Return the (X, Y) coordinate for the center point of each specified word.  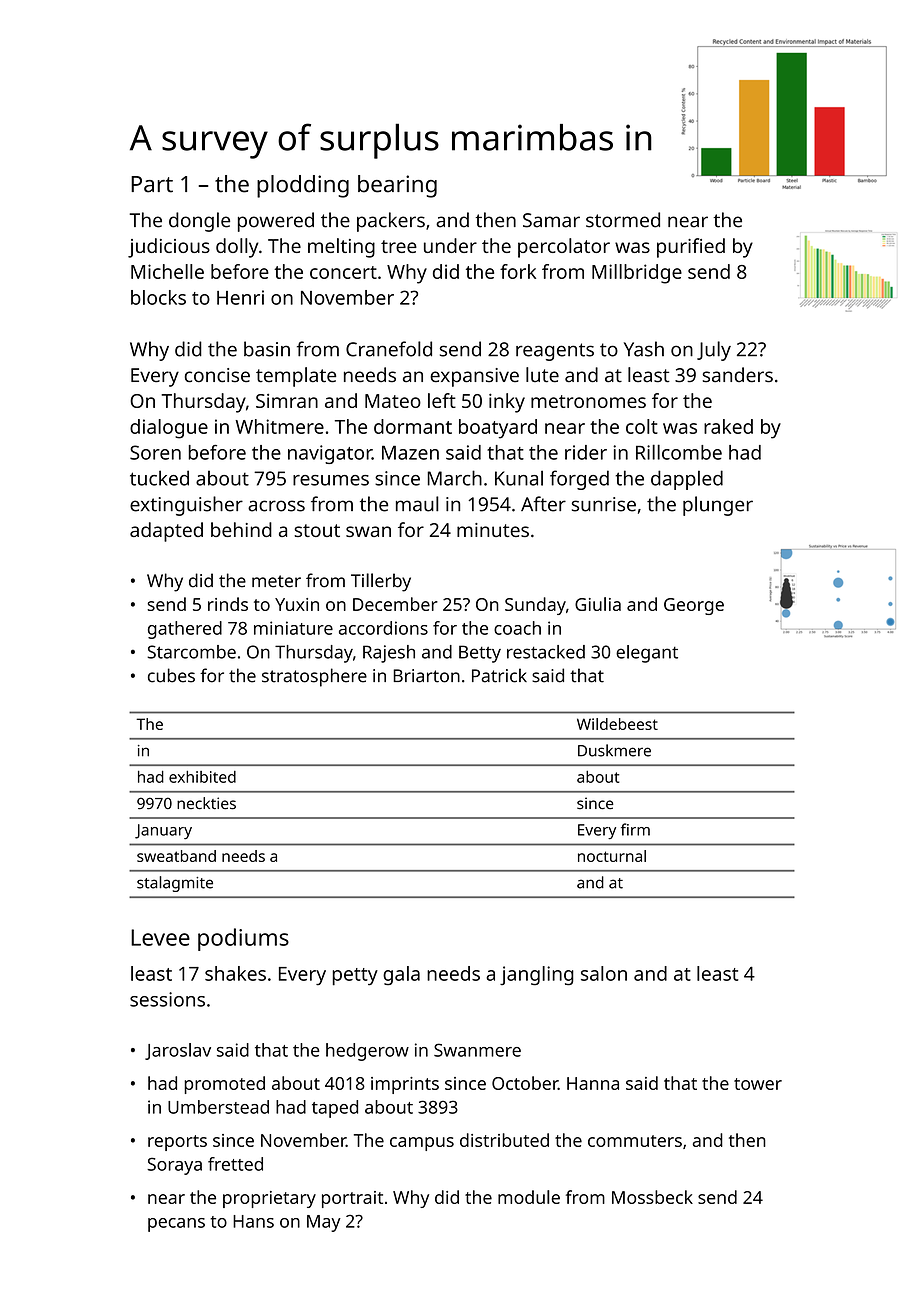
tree (399, 246)
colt (642, 426)
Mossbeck (652, 1197)
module (529, 1197)
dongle (199, 222)
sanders (738, 375)
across (276, 506)
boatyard (498, 429)
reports (177, 1143)
